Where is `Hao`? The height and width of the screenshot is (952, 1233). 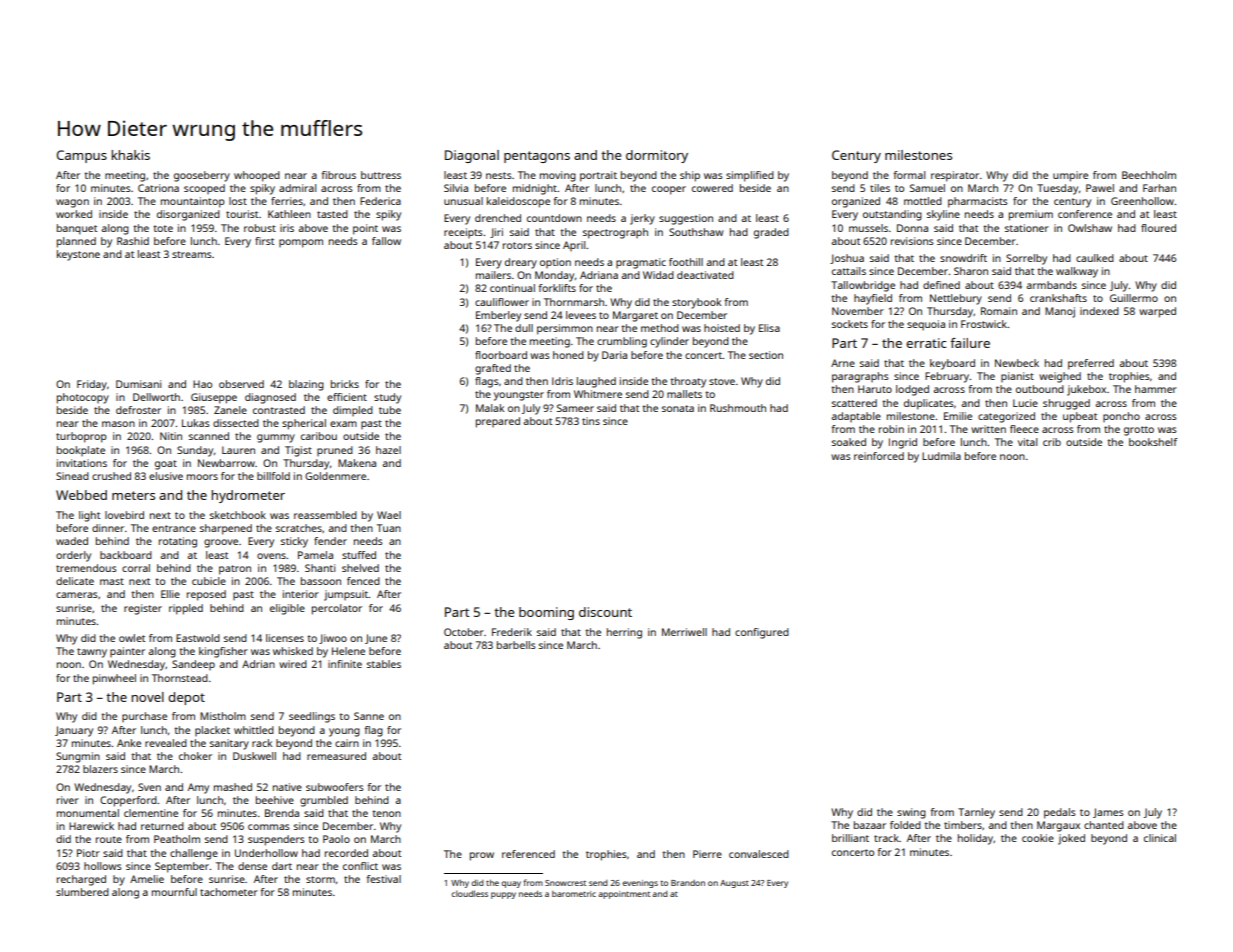
Hao is located at coordinates (202, 384).
